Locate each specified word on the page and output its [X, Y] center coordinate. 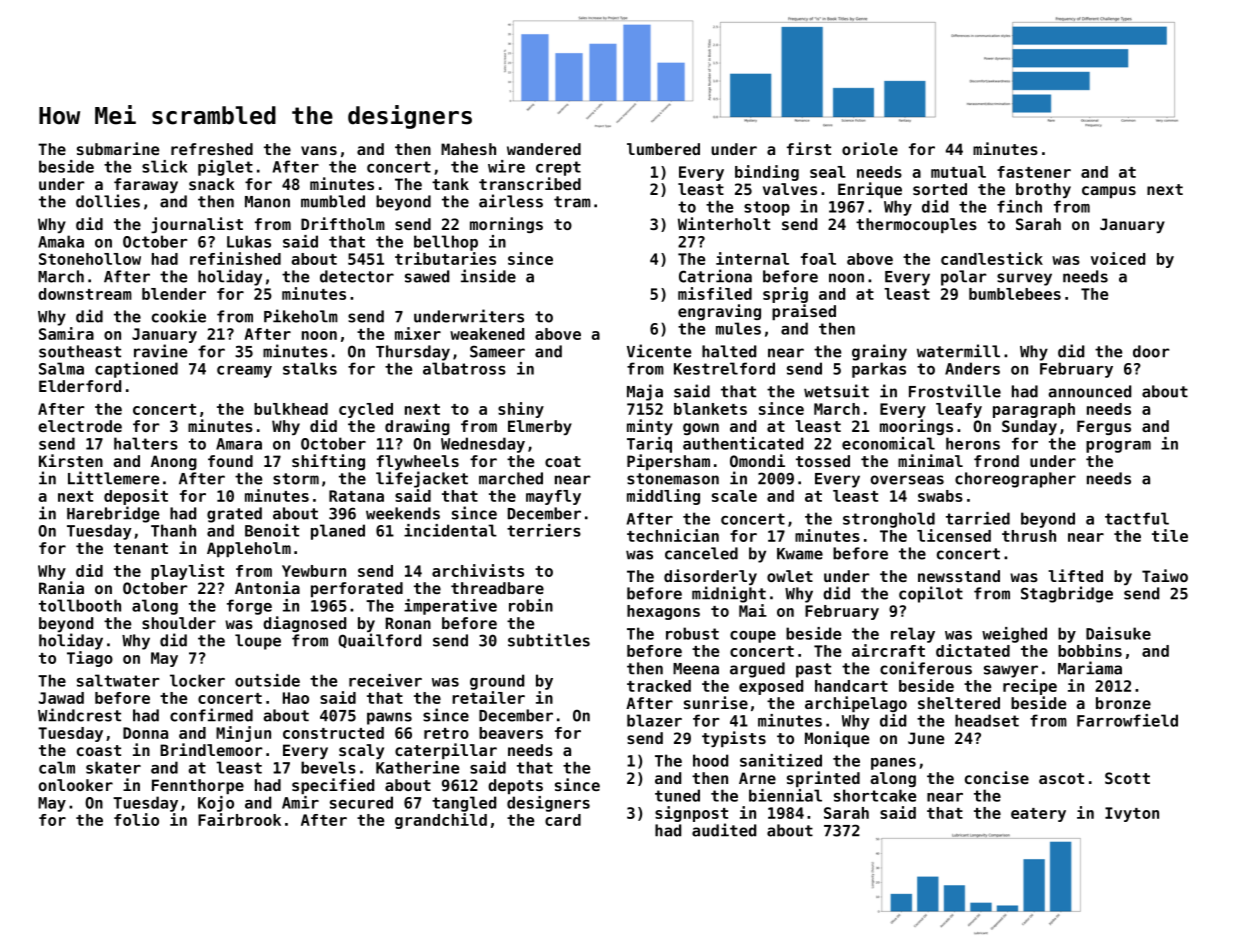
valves [790, 189]
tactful [1137, 518]
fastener [1034, 172]
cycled [366, 410]
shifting [328, 462]
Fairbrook [239, 819]
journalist [197, 225]
